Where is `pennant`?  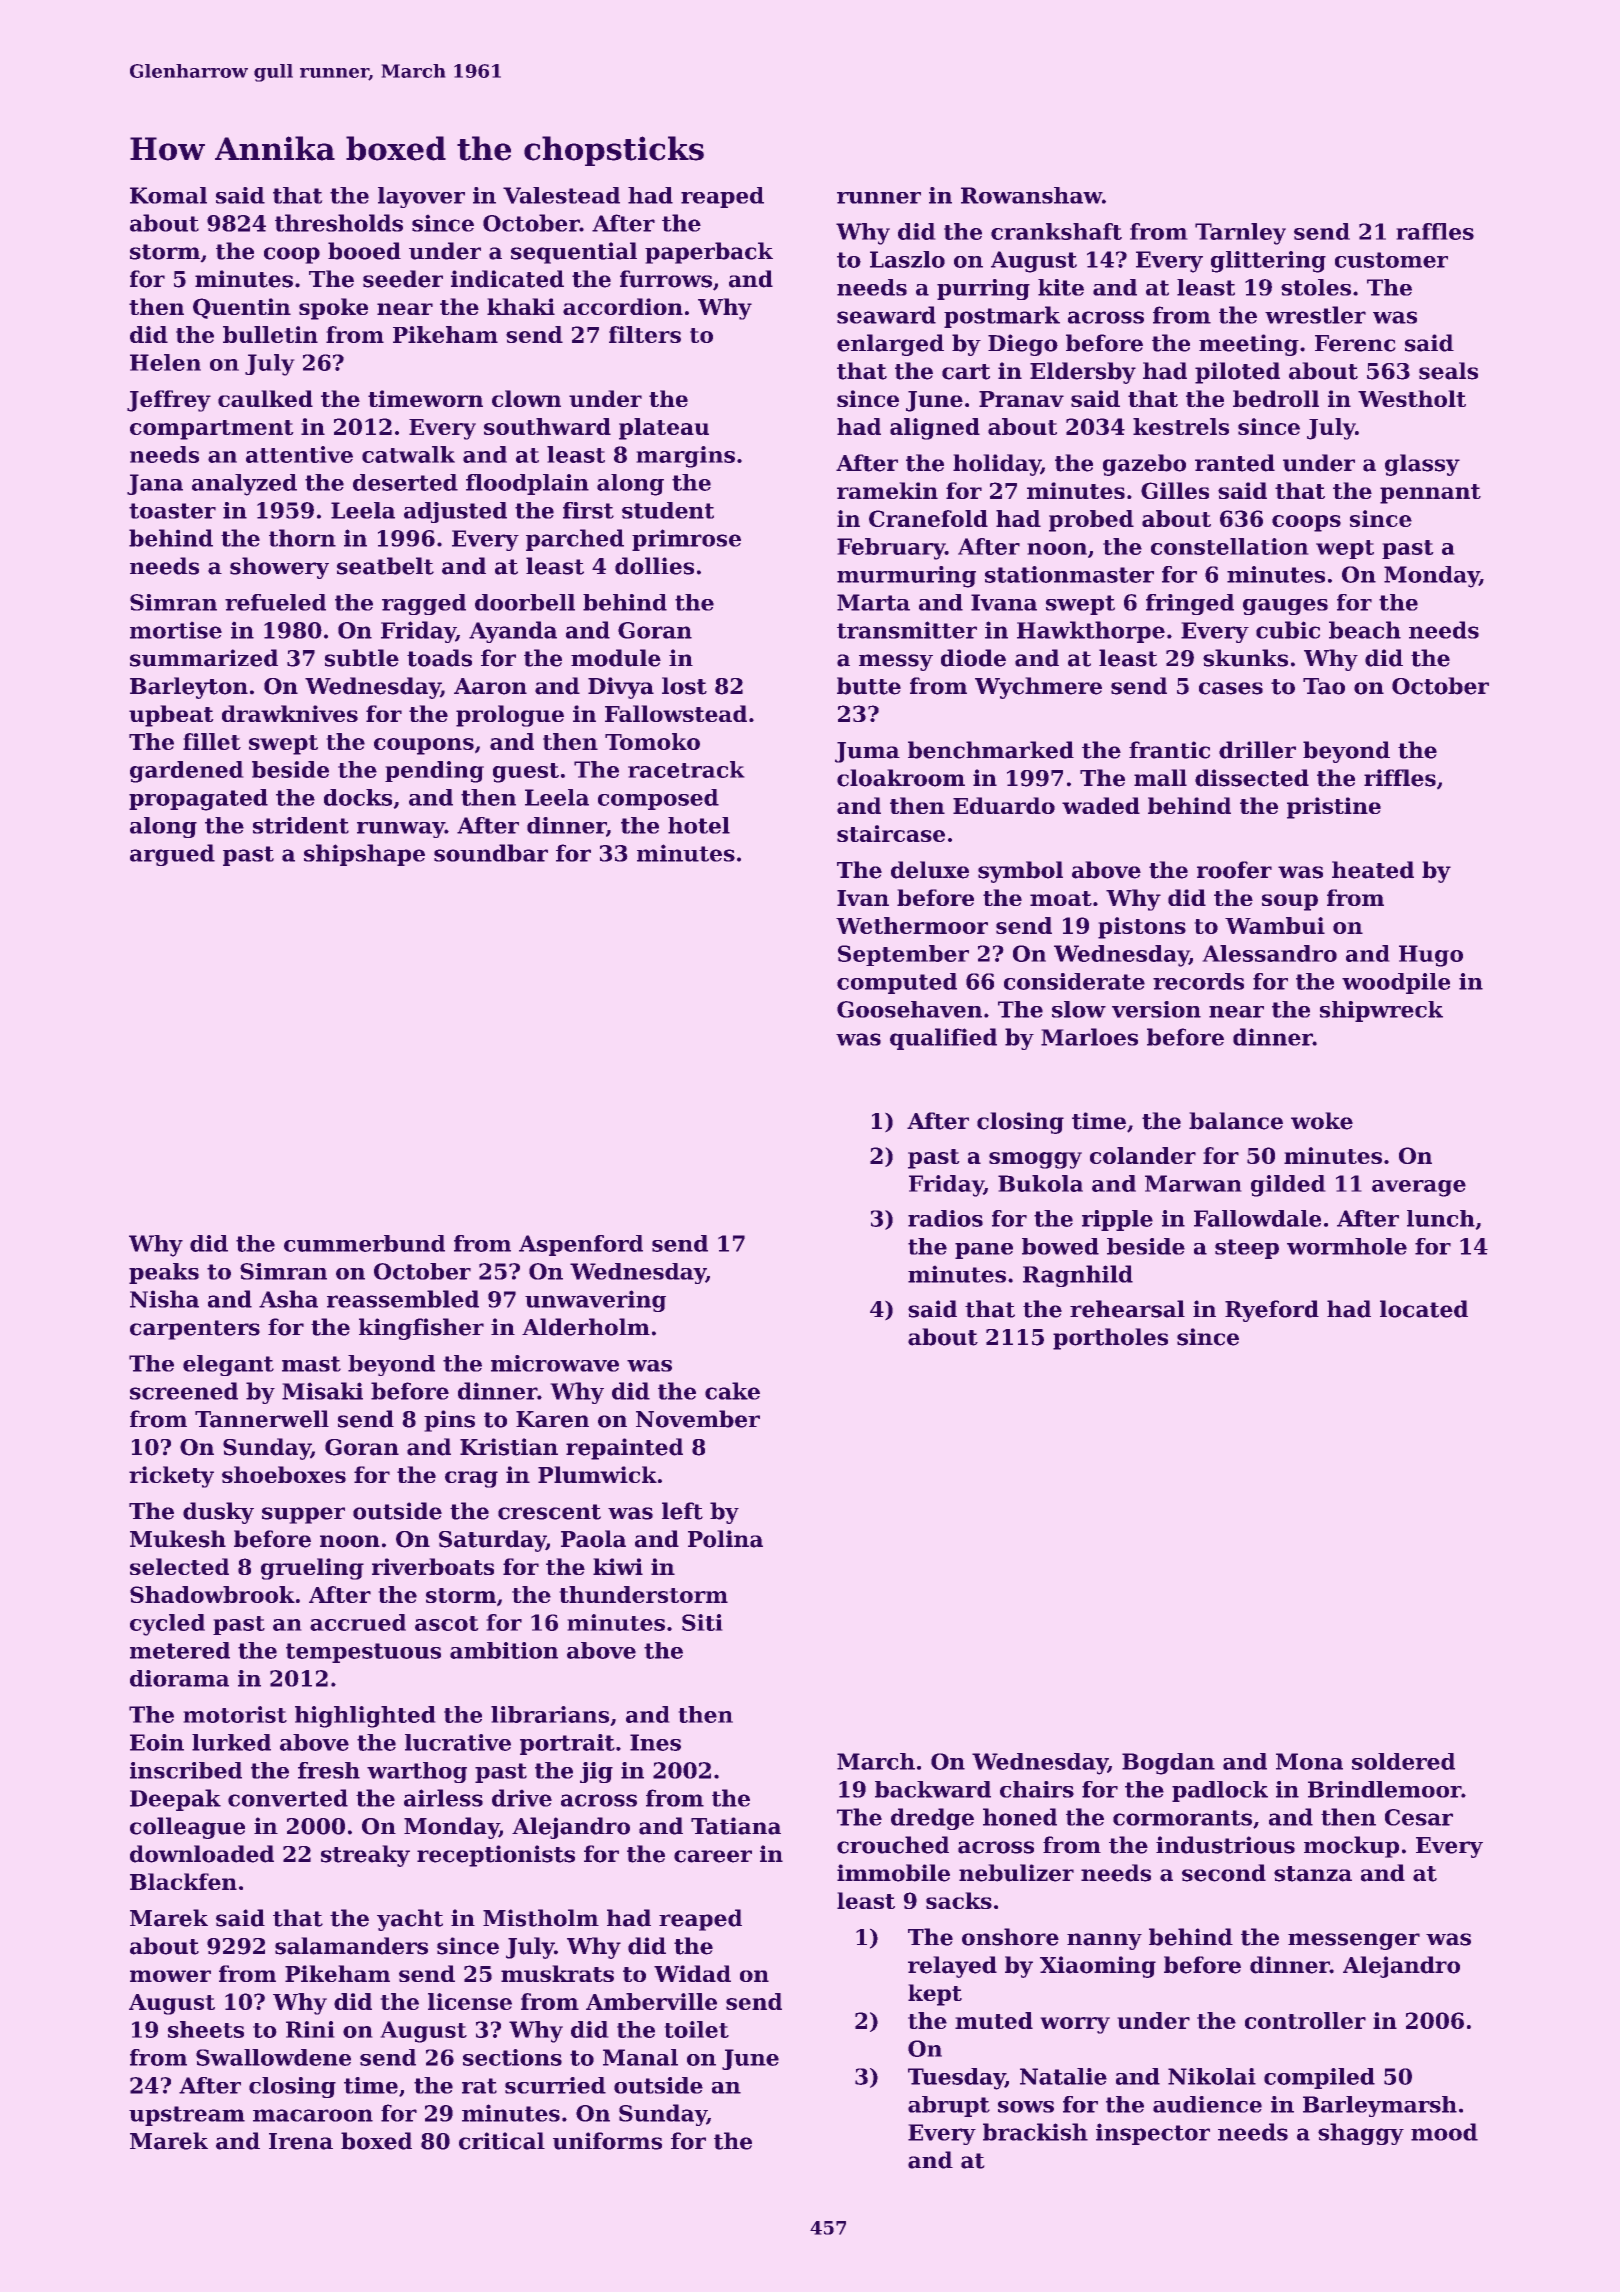
pennant is located at coordinates (1430, 494).
